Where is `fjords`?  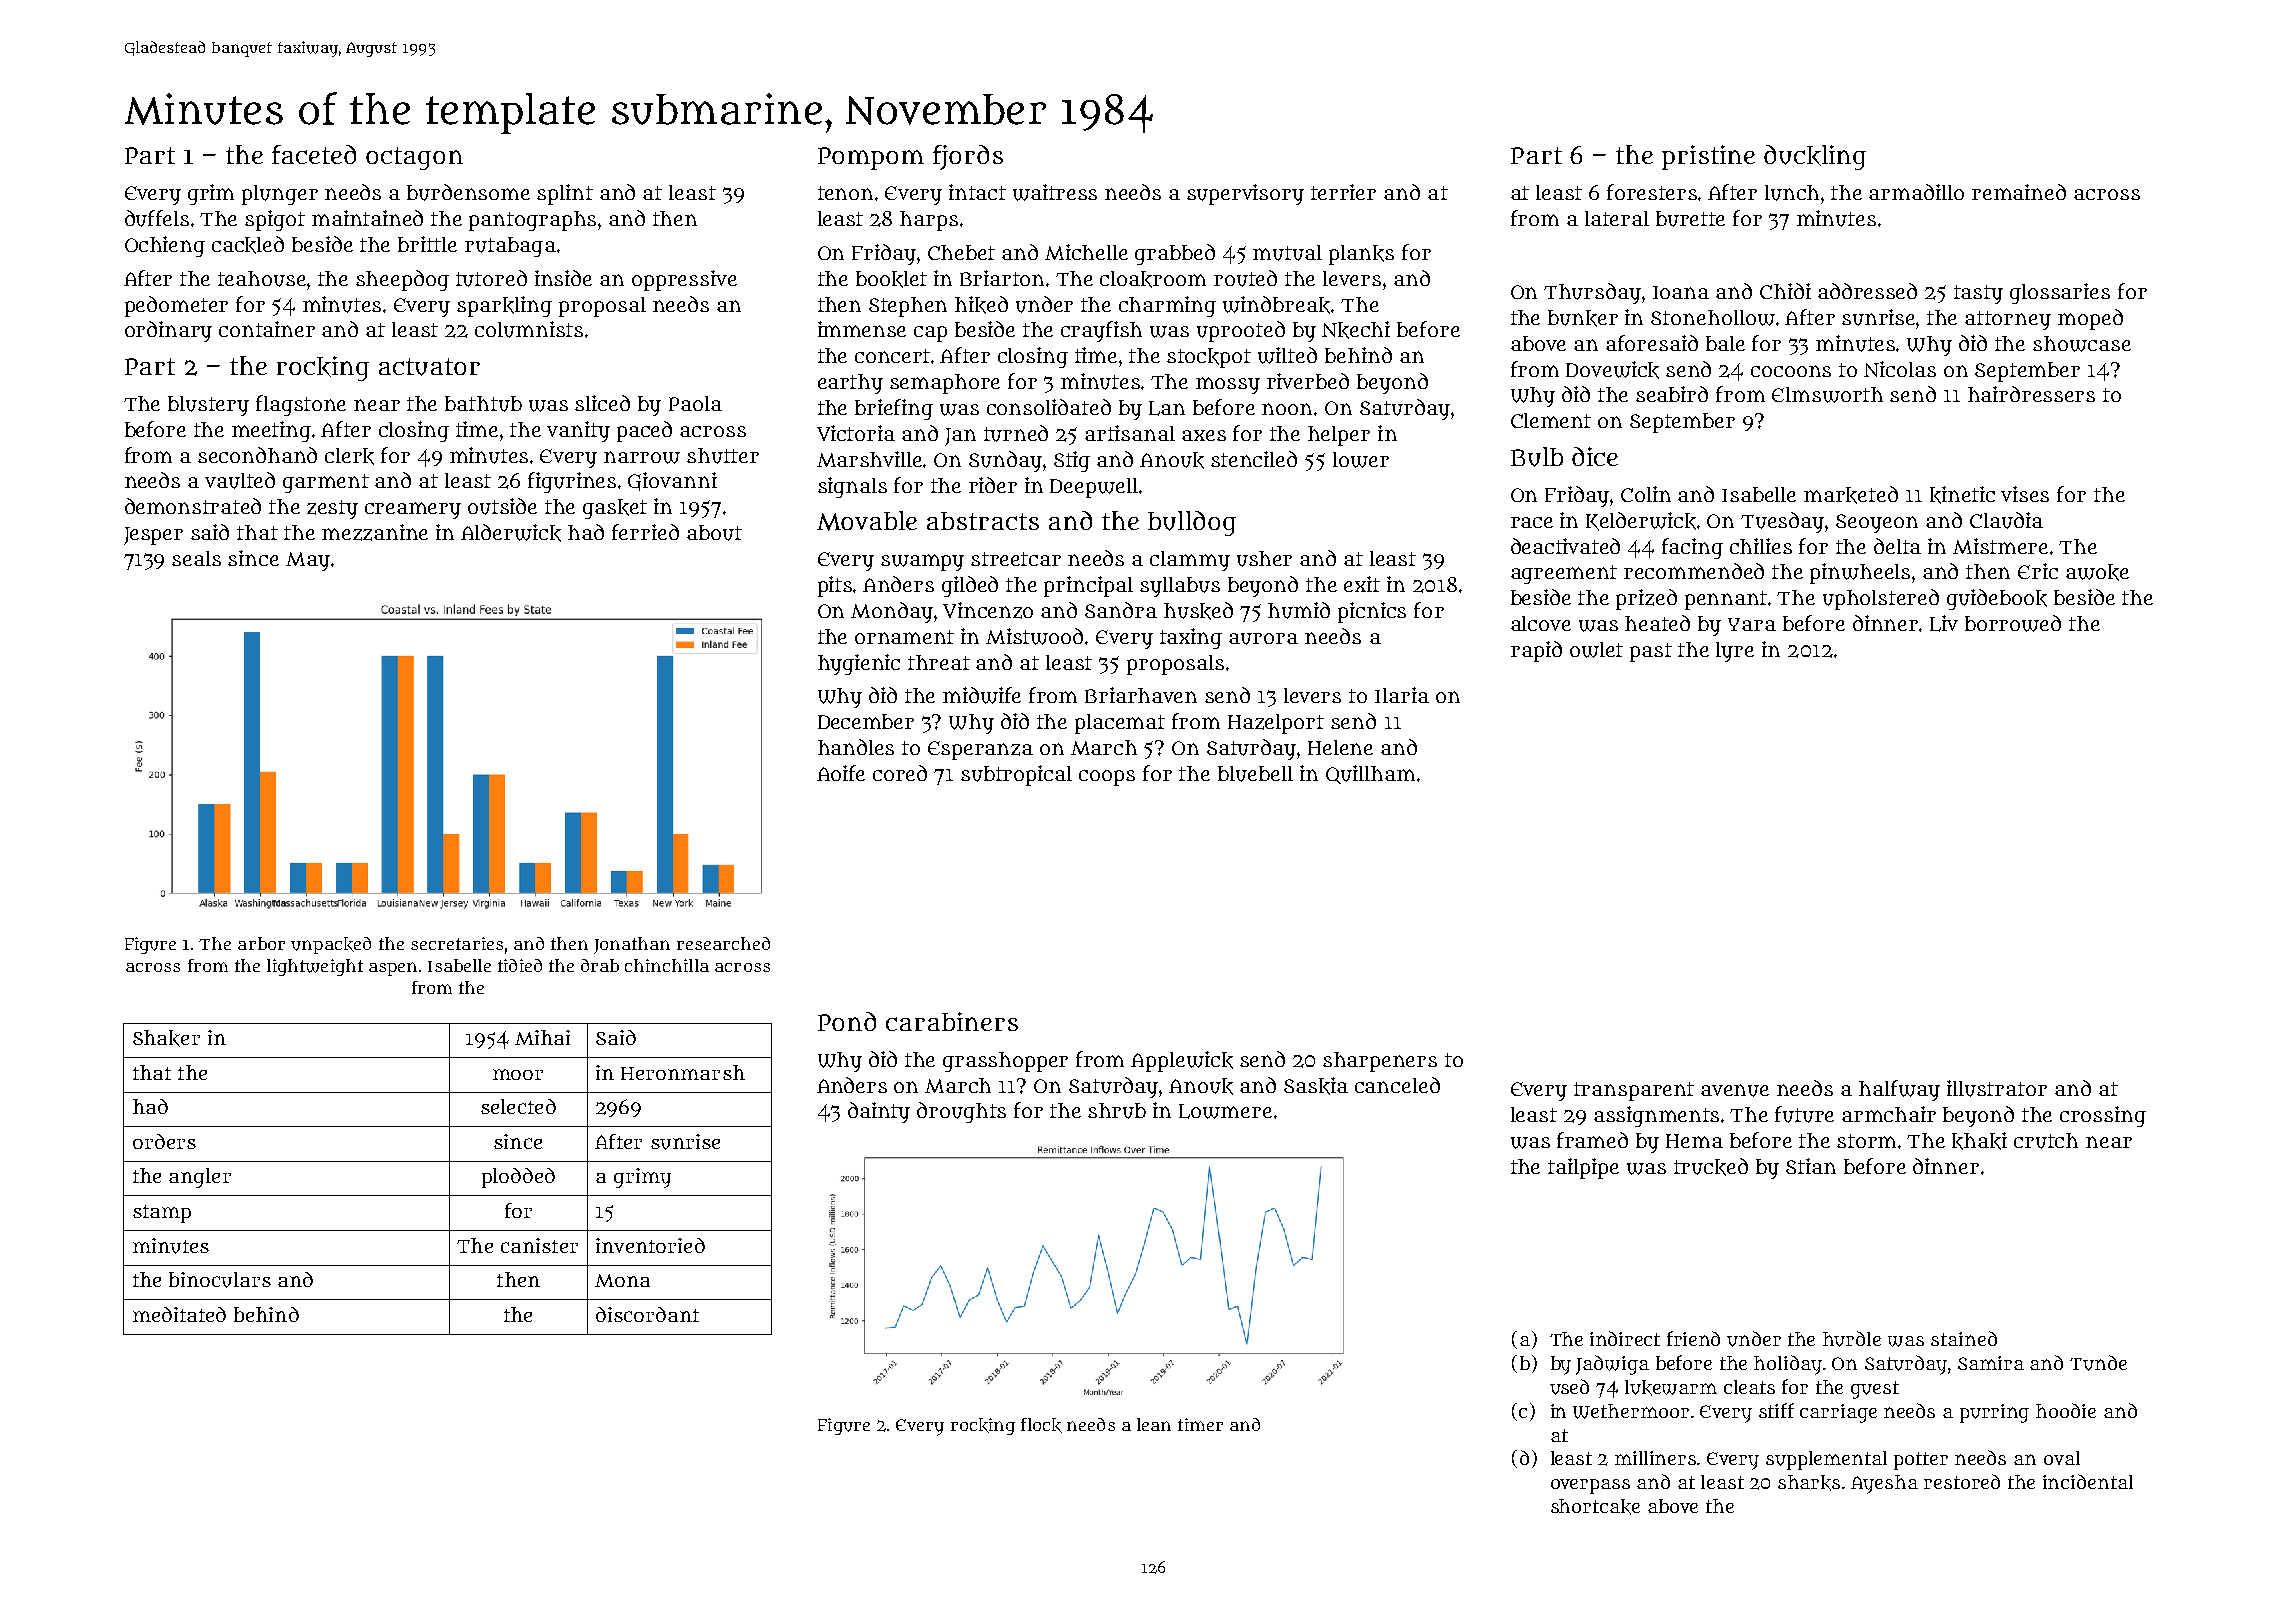 fjords is located at coordinates (968, 157).
